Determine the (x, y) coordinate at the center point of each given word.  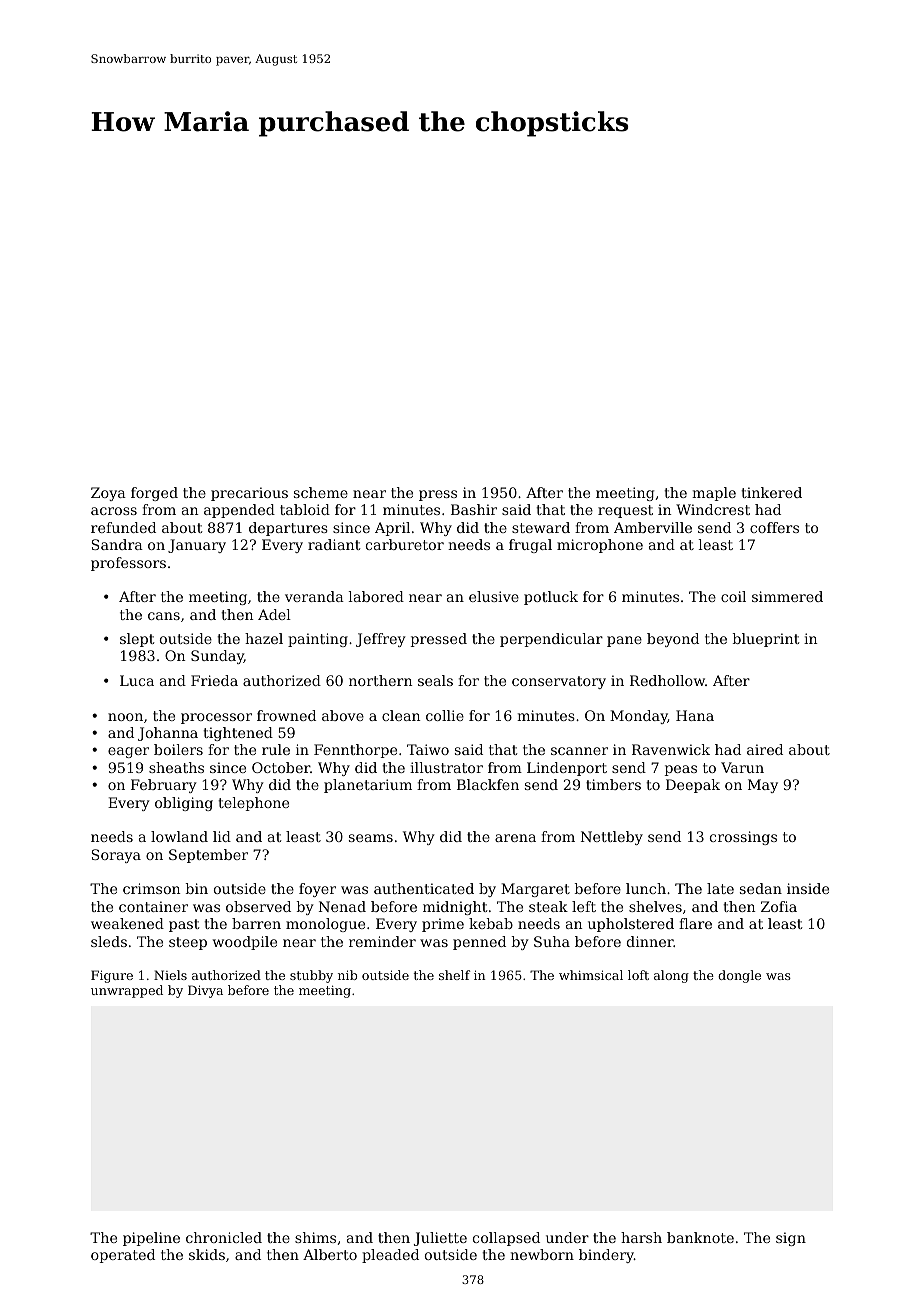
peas (681, 770)
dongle (739, 976)
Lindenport (567, 769)
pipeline (151, 1239)
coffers (774, 527)
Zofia (779, 906)
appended (239, 511)
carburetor (405, 544)
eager (128, 752)
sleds (109, 941)
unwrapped (127, 991)
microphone (600, 546)
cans (164, 616)
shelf (454, 975)
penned (479, 943)
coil (733, 596)
